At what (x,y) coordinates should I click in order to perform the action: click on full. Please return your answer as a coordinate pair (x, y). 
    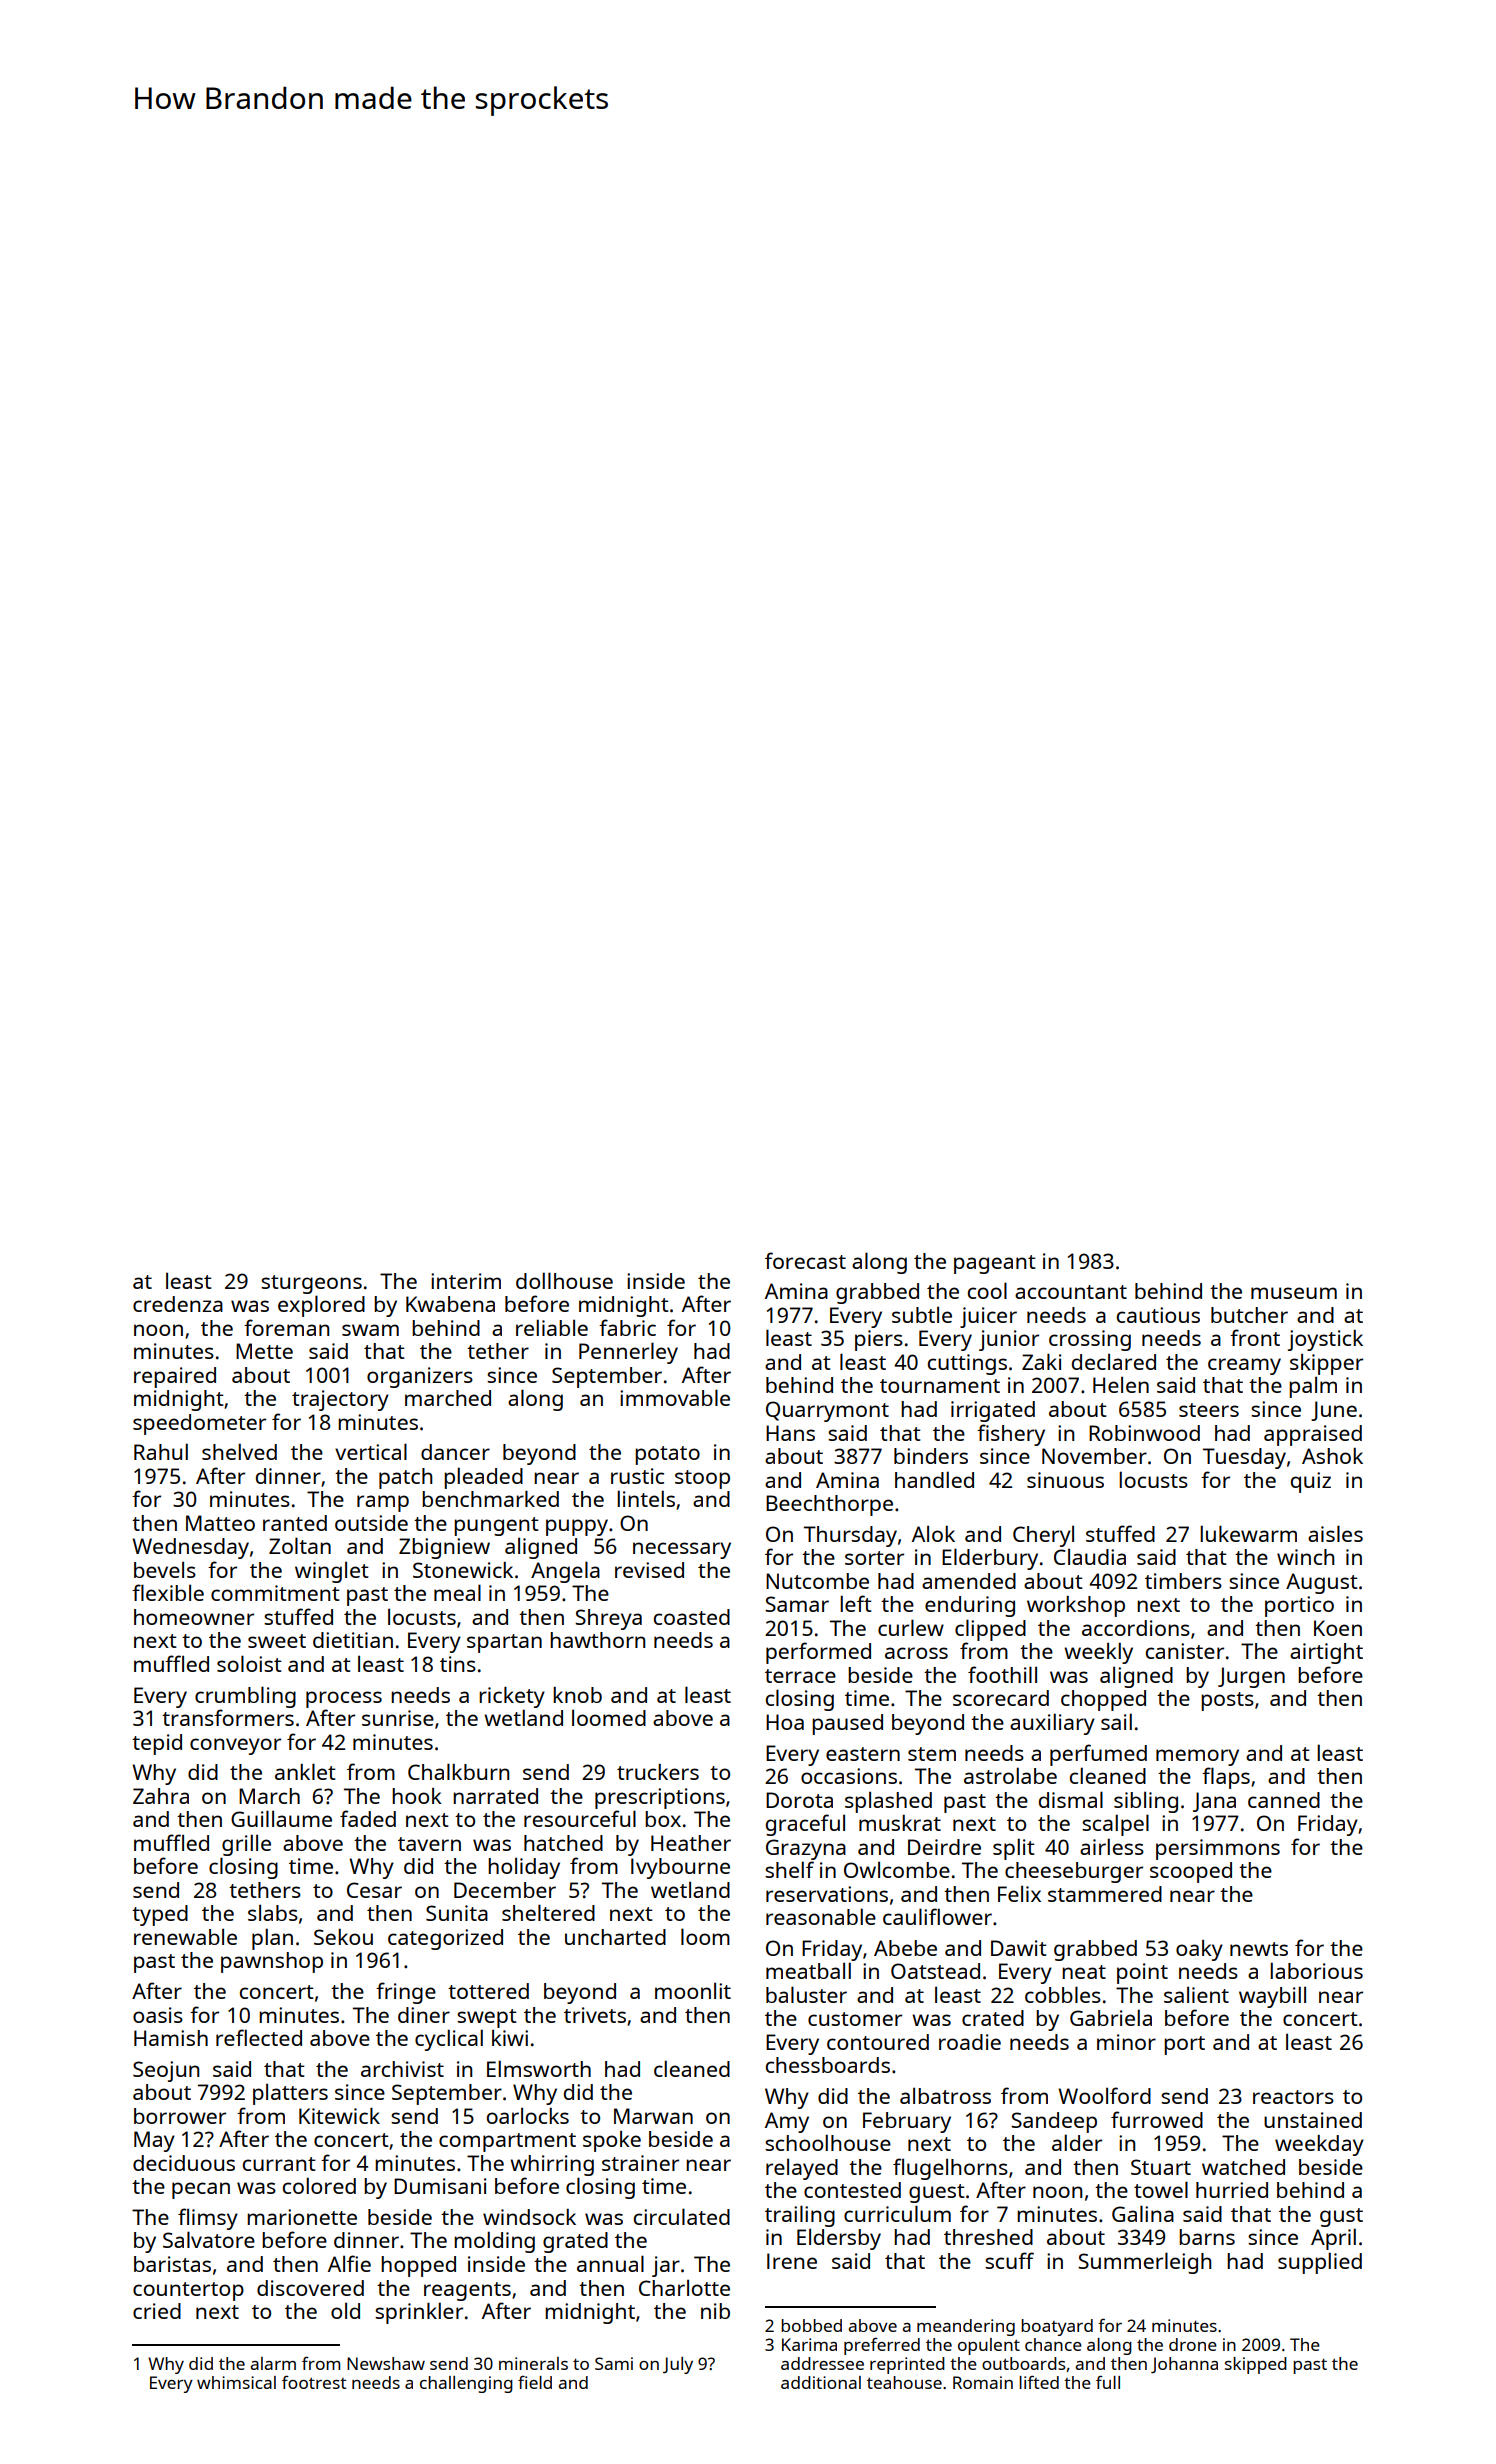
    Looking at the image, I should click on (1108, 2382).
